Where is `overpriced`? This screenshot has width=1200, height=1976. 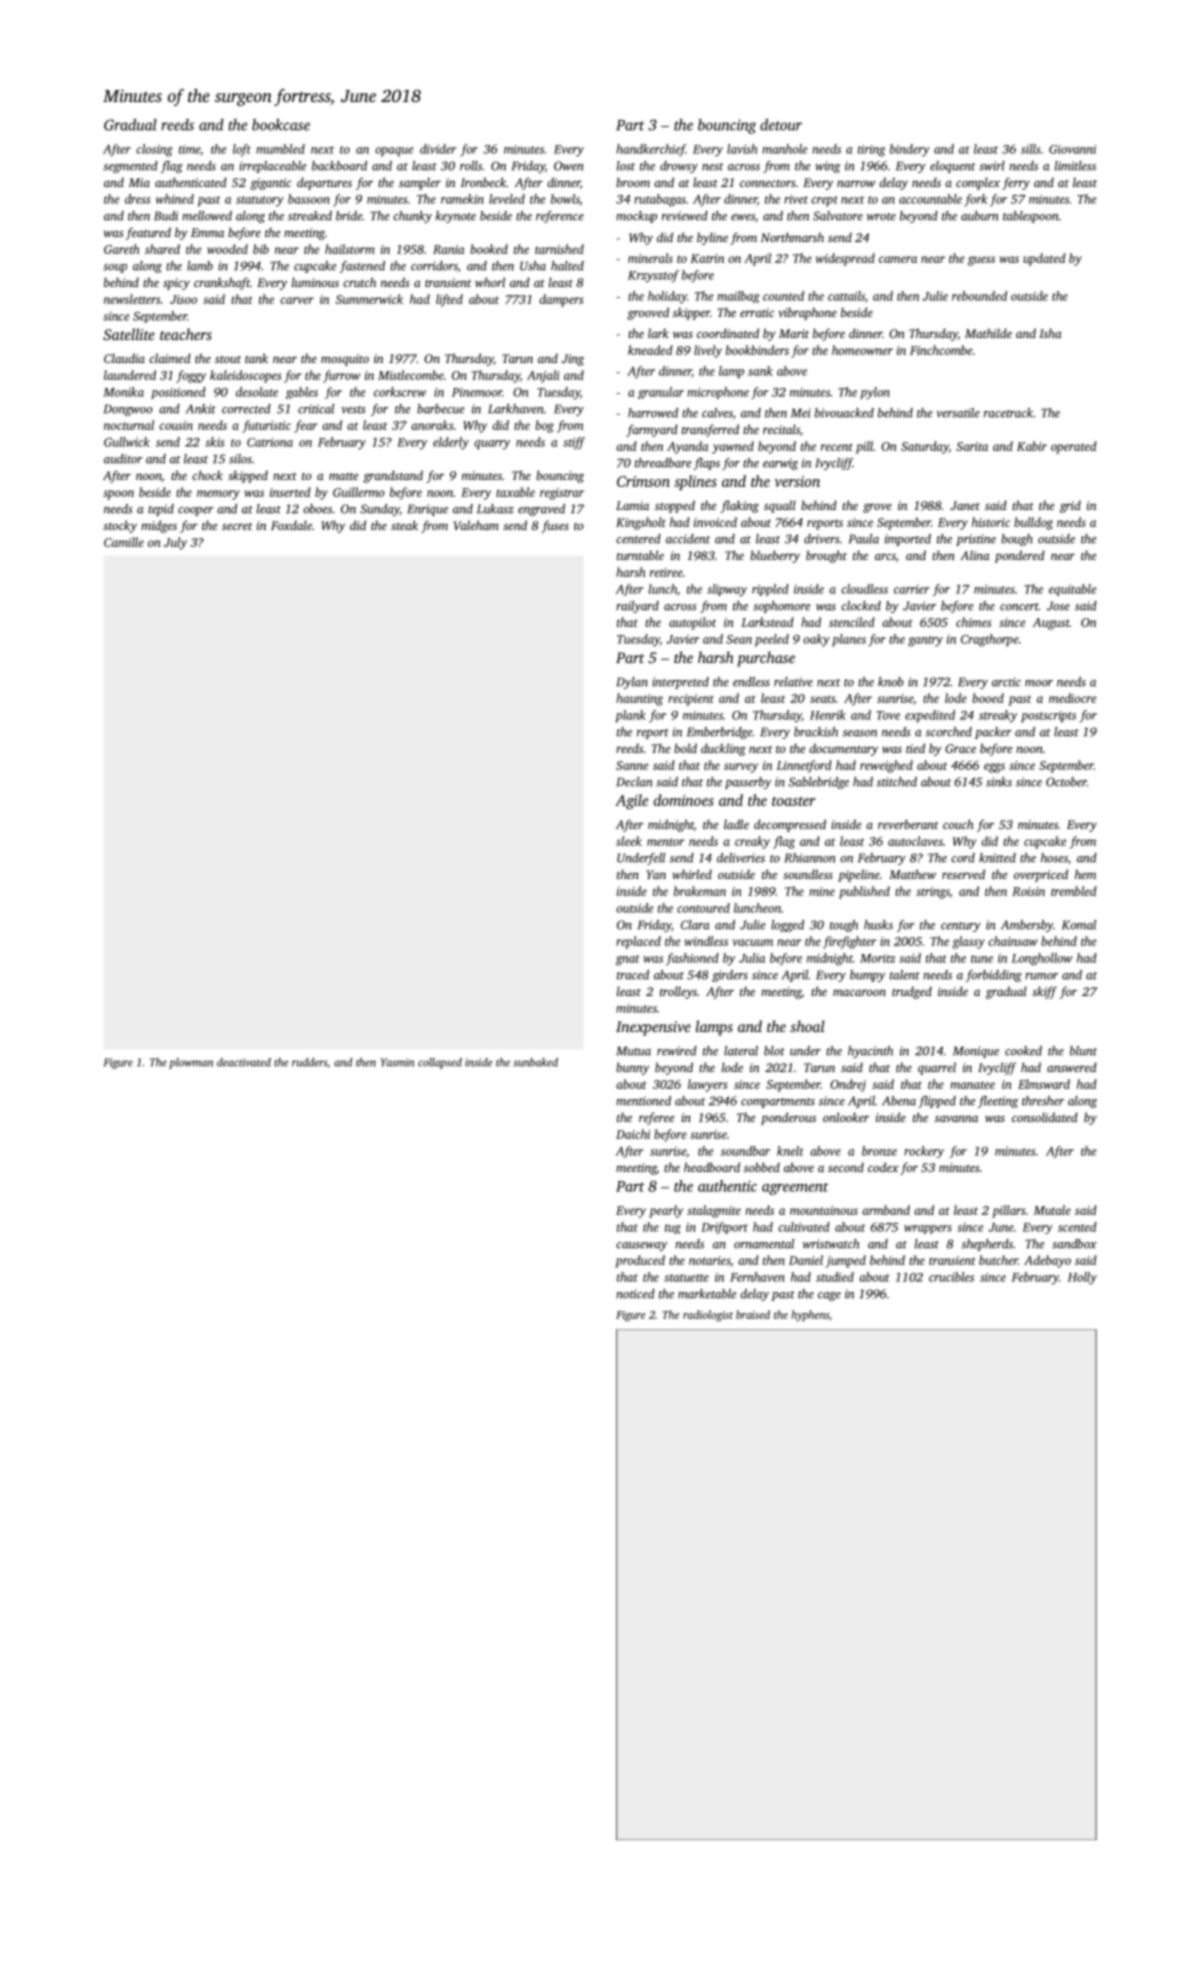 overpriced is located at coordinates (1041, 875).
